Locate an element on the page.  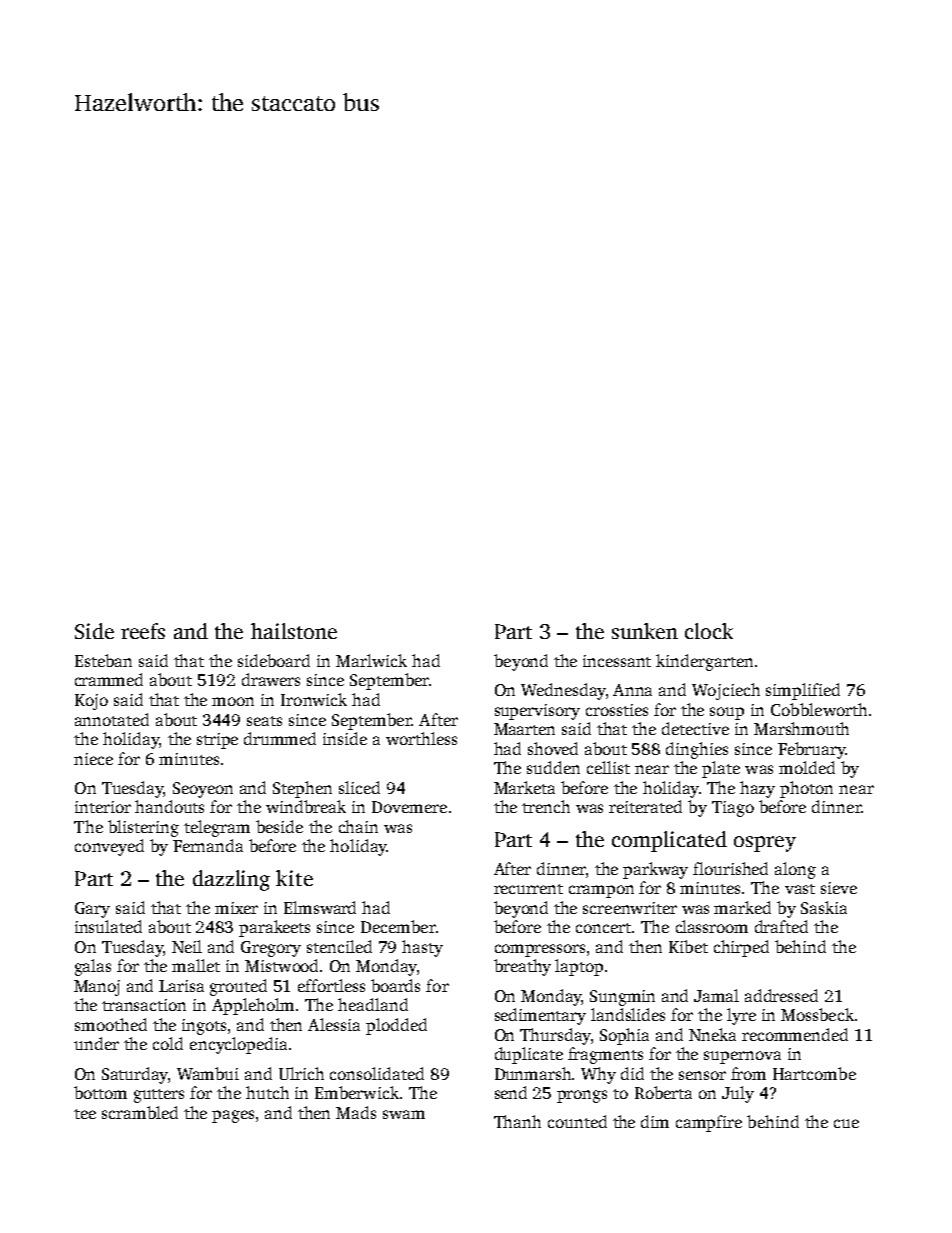
Fernanda is located at coordinates (208, 845).
